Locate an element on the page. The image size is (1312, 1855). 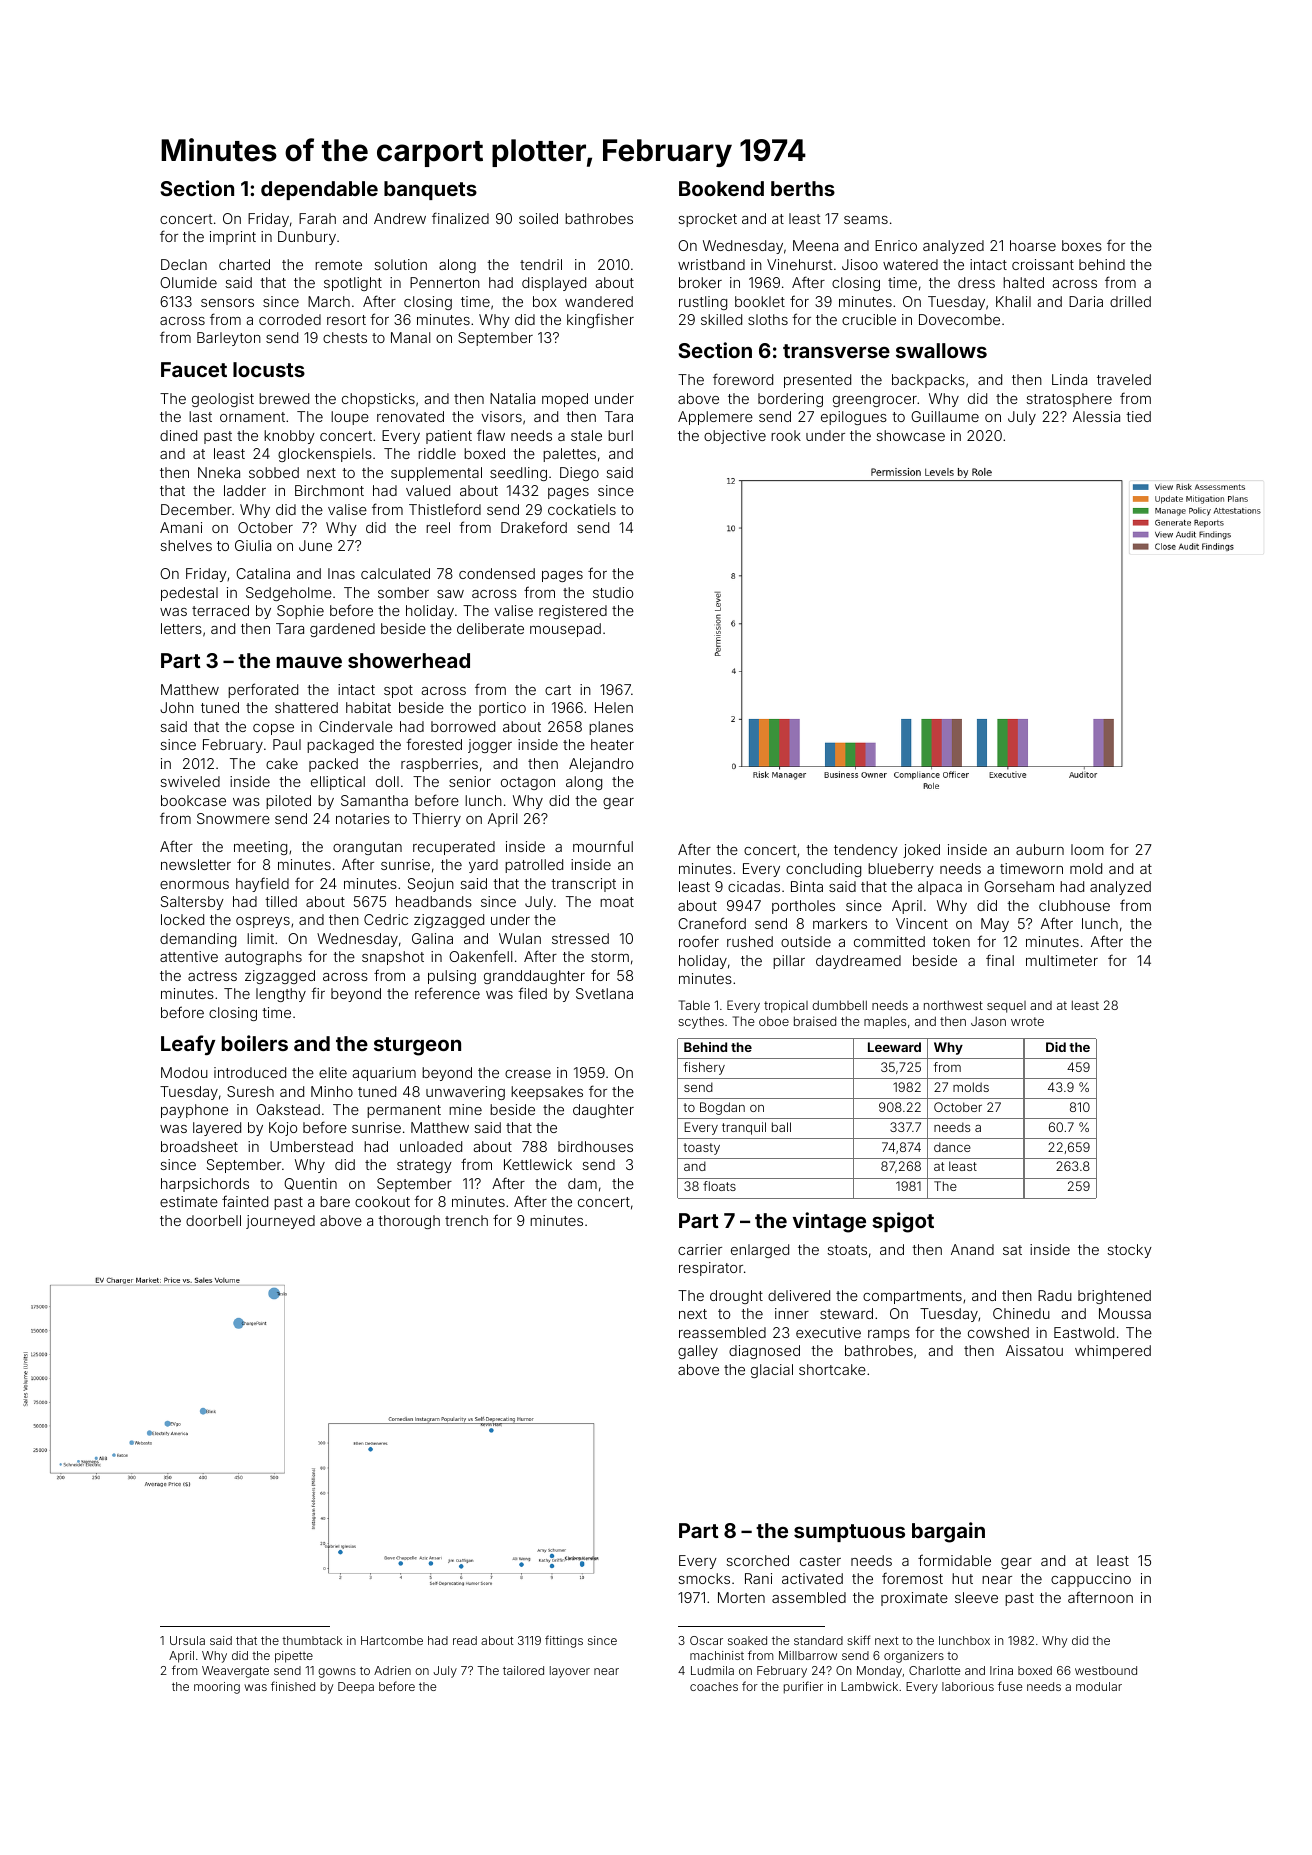
locked is located at coordinates (182, 919).
